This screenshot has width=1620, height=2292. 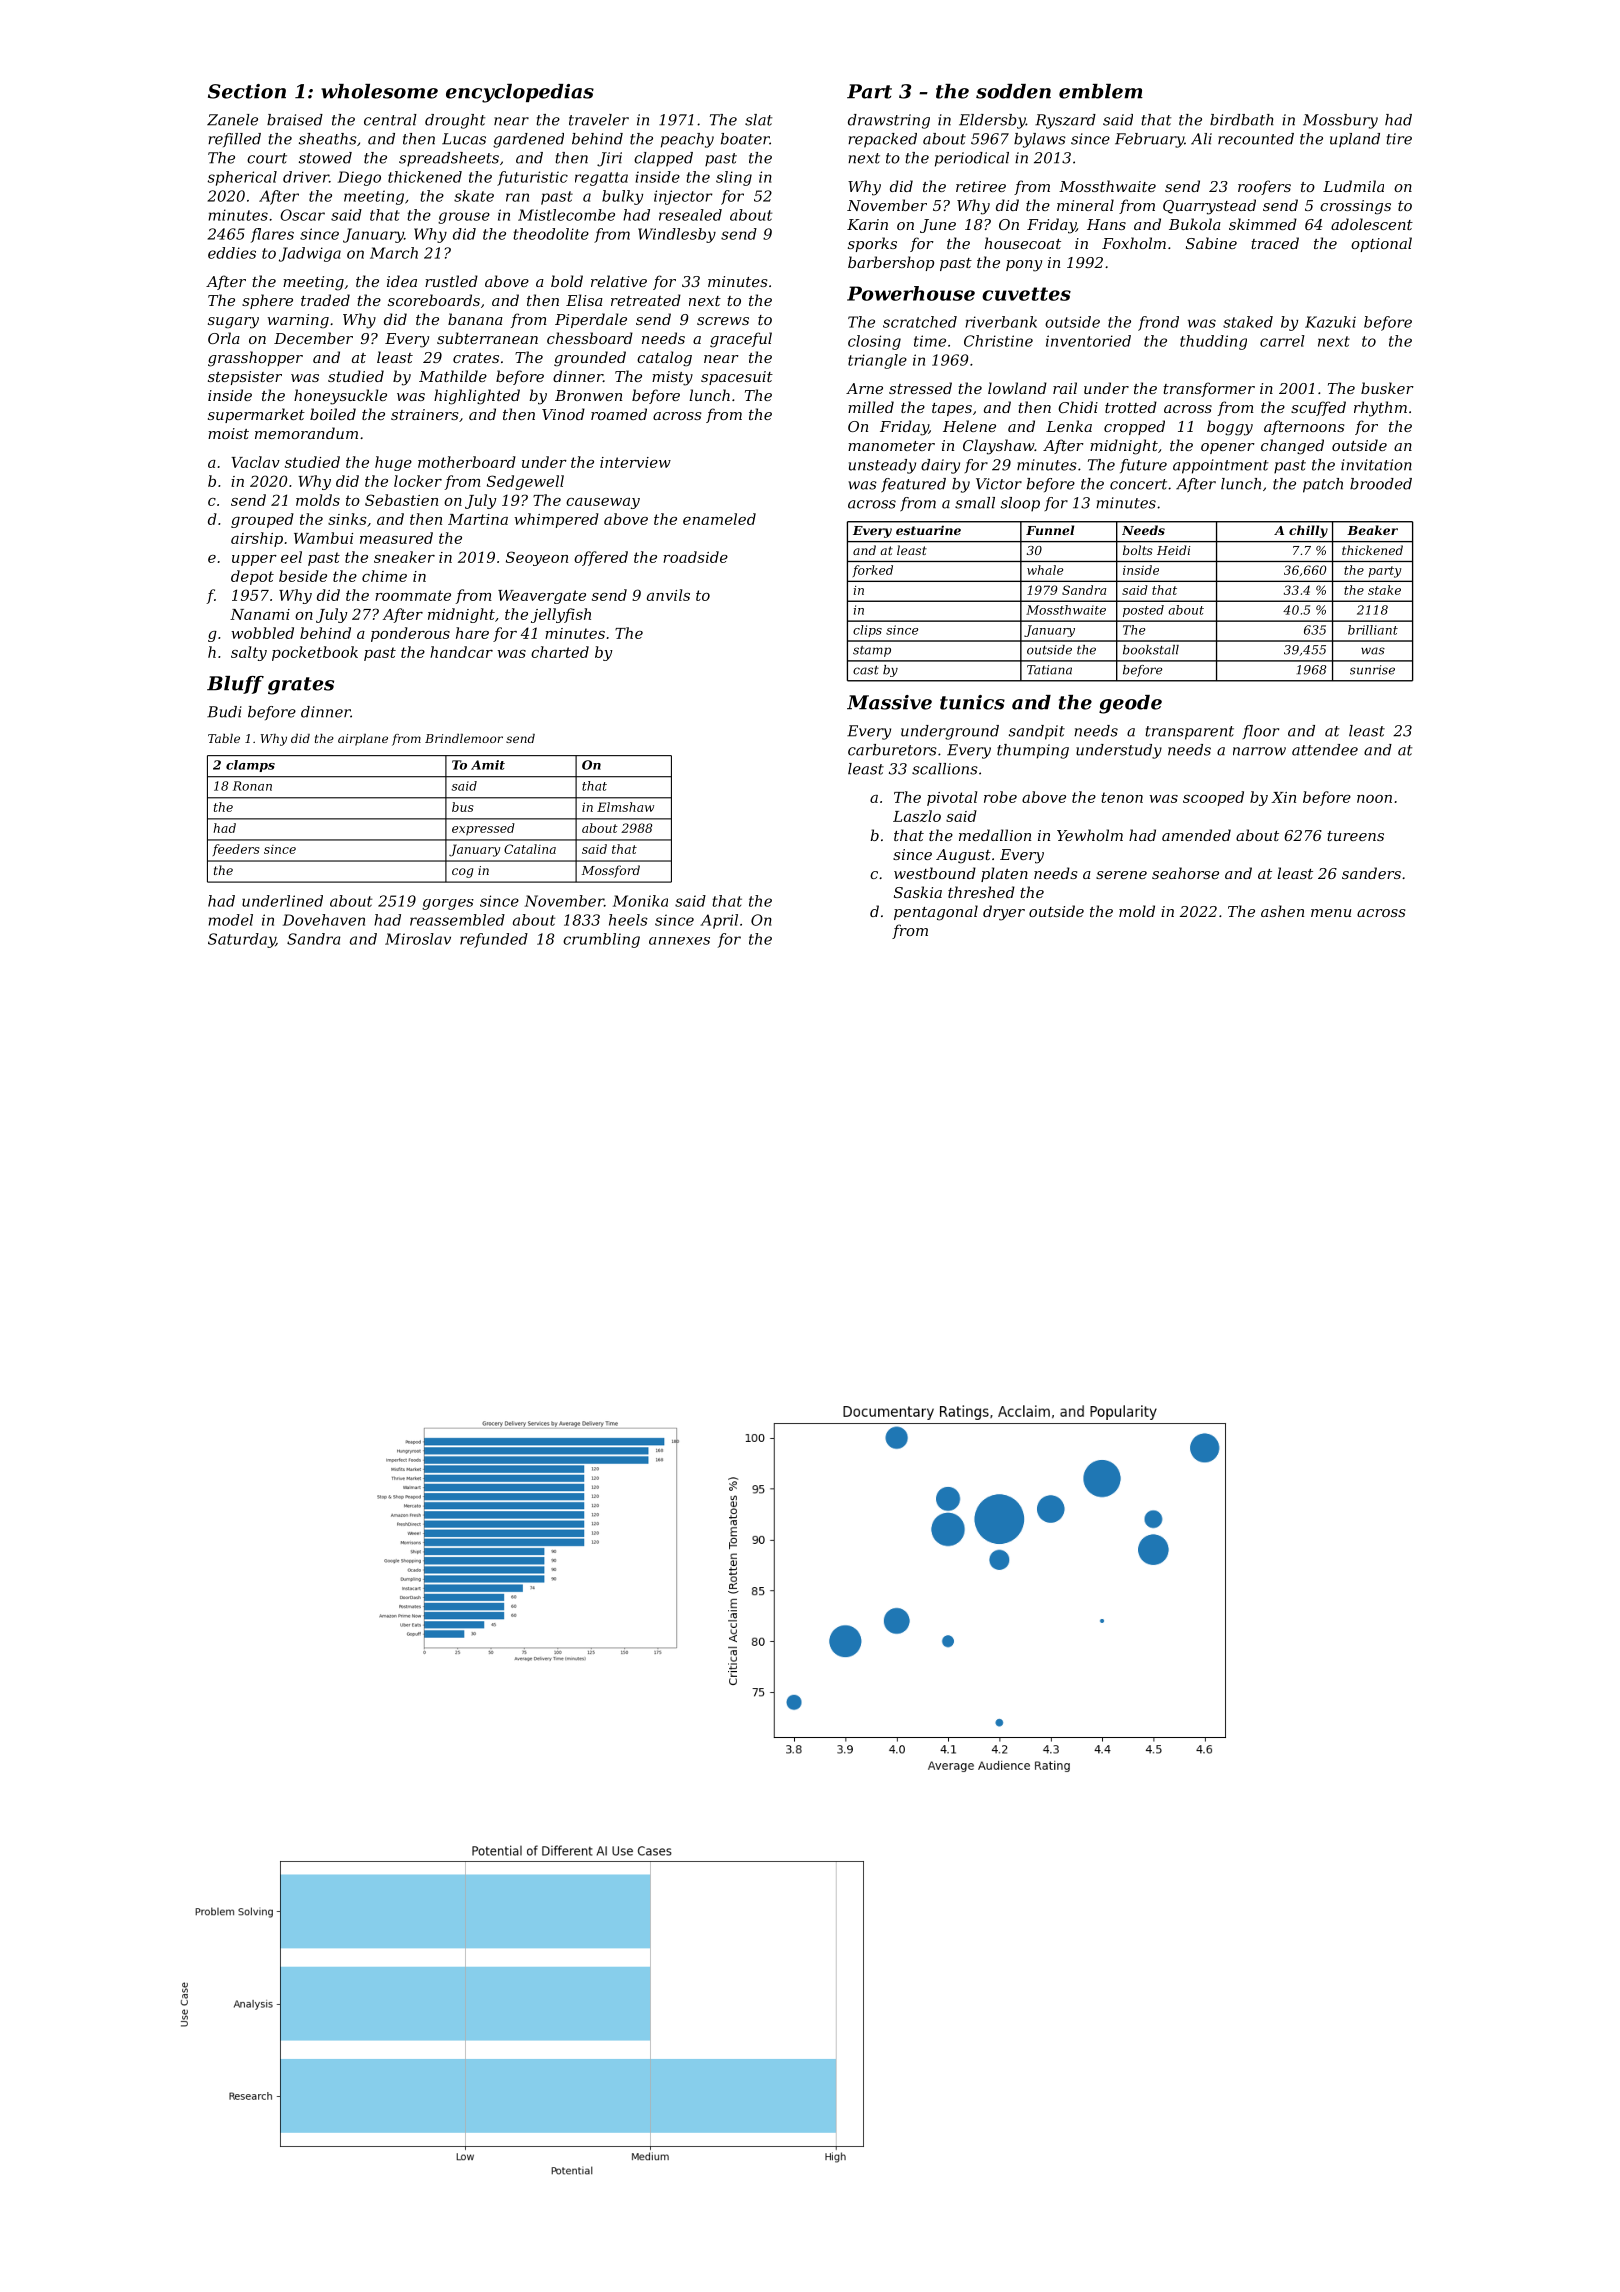 What do you see at coordinates (228, 433) in the screenshot?
I see `moist` at bounding box center [228, 433].
